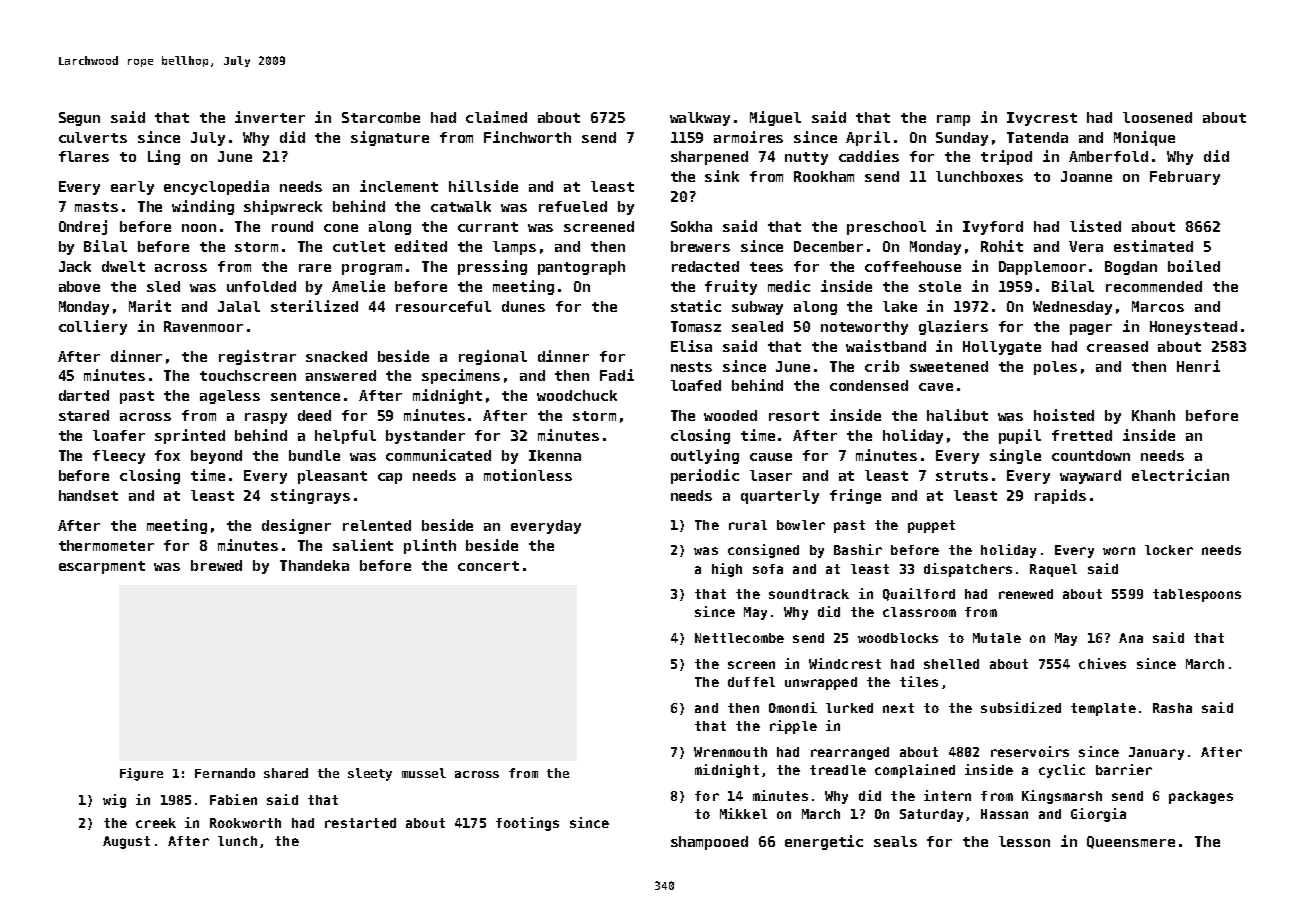  I want to click on energetic, so click(824, 842).
